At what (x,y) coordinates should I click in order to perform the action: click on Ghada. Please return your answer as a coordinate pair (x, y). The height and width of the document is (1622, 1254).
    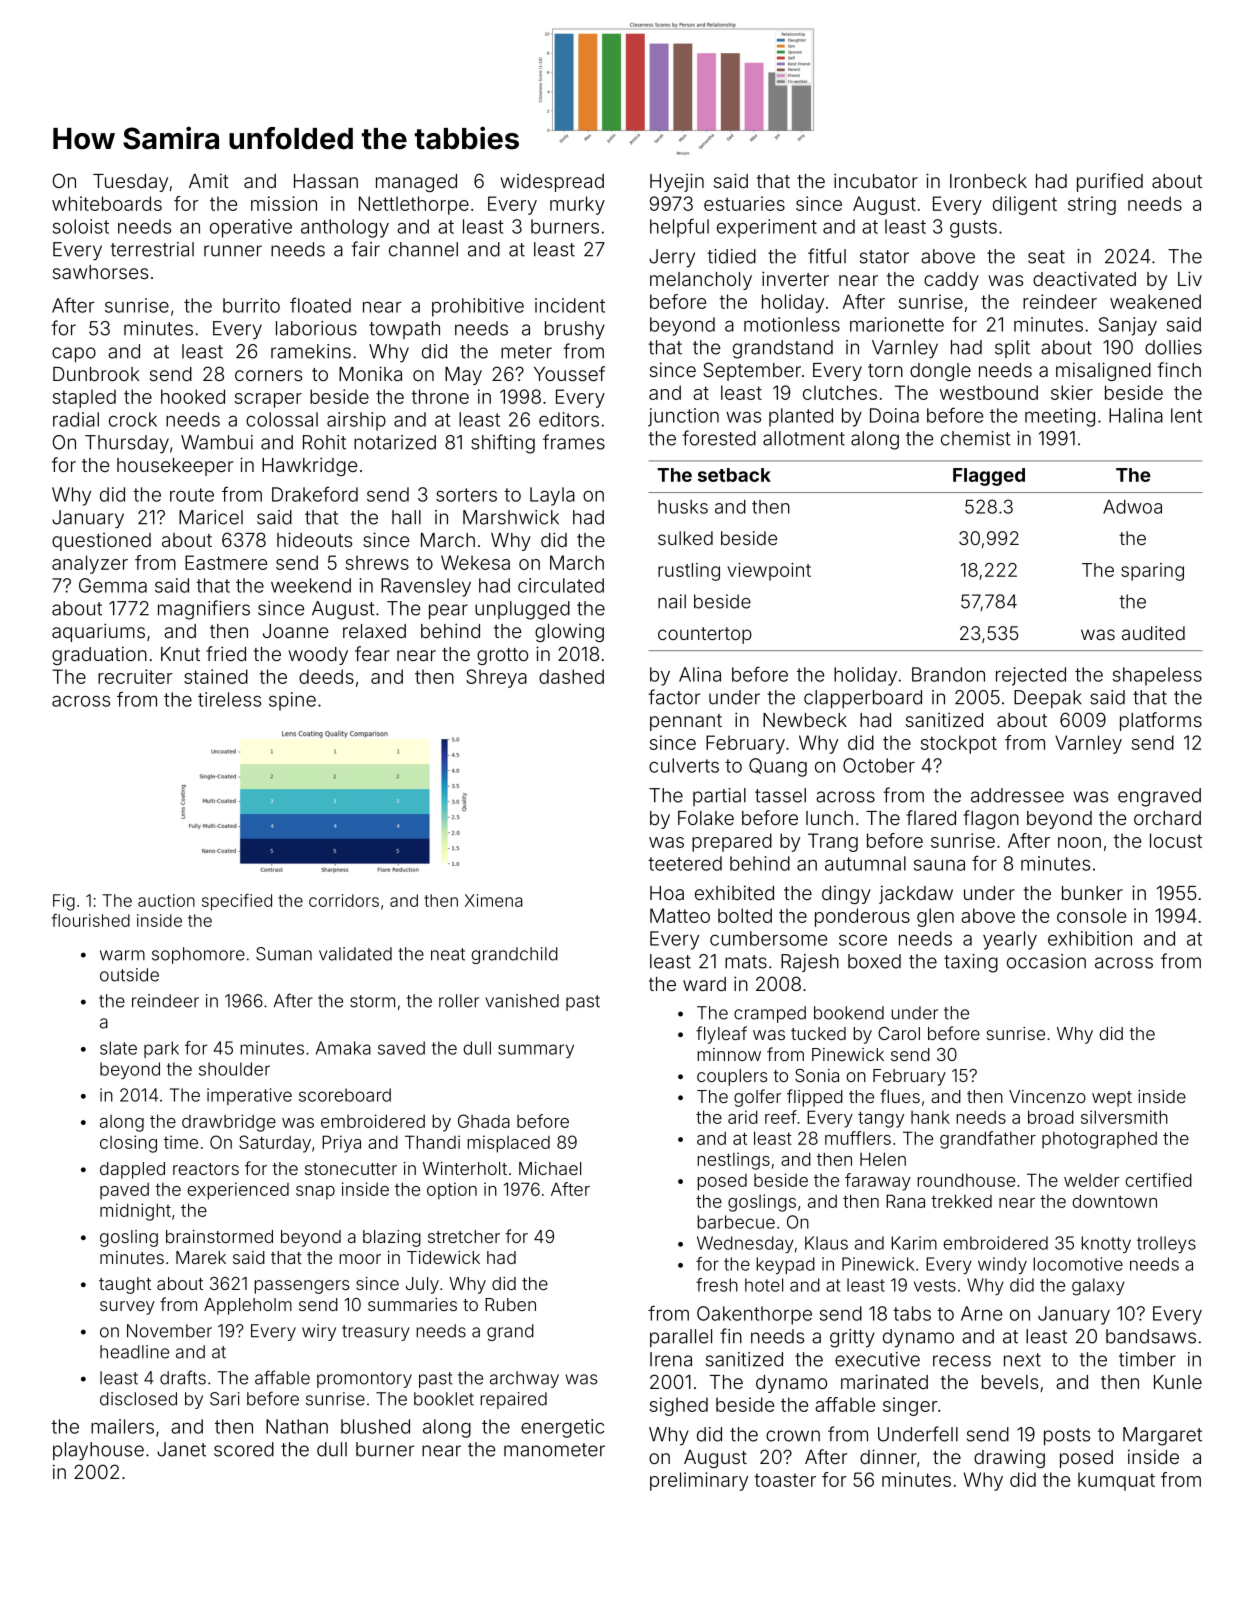
    Looking at the image, I should click on (484, 1121).
